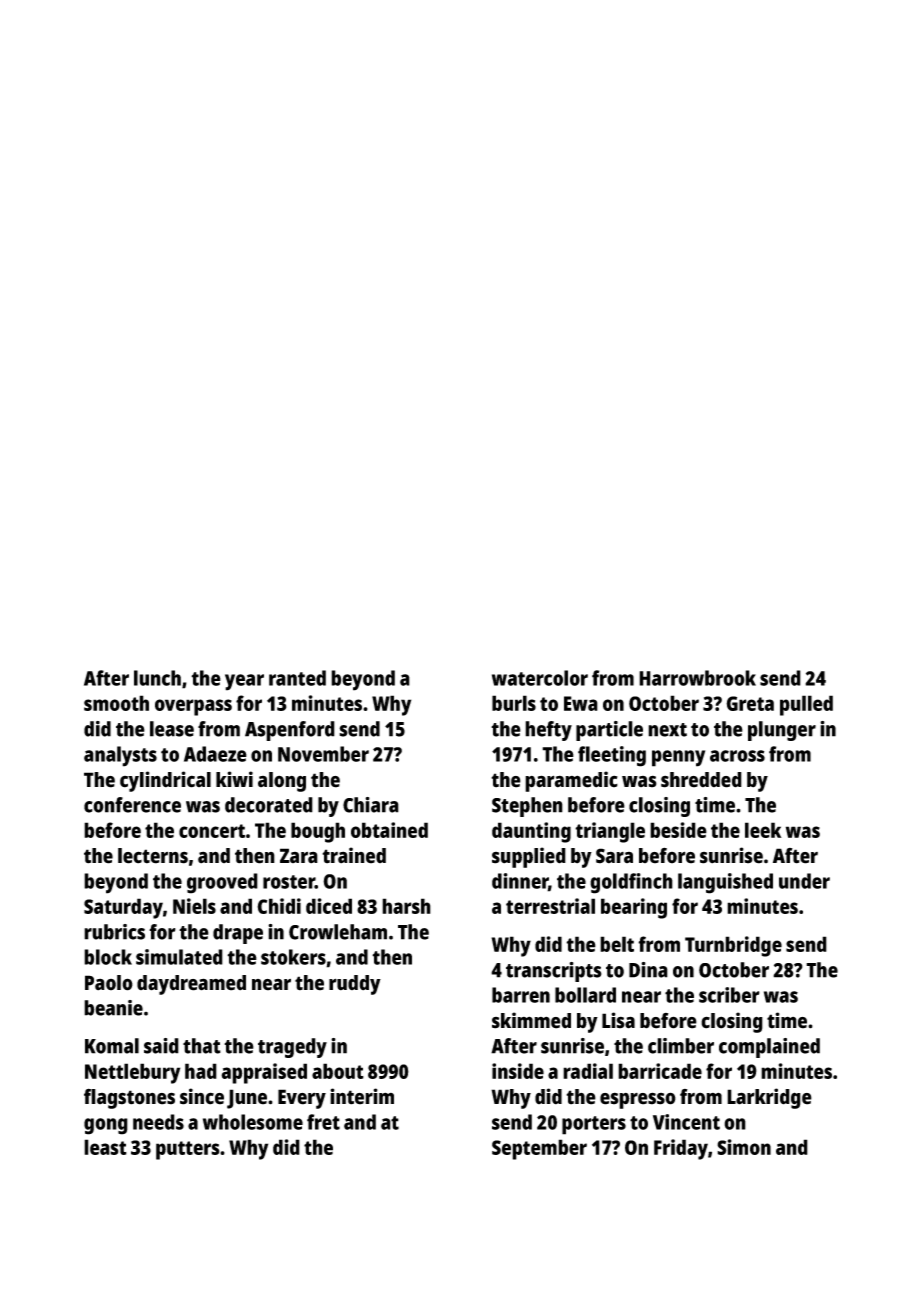 The image size is (924, 1311). Describe the element at coordinates (744, 1147) in the page. I see `Simon` at that location.
